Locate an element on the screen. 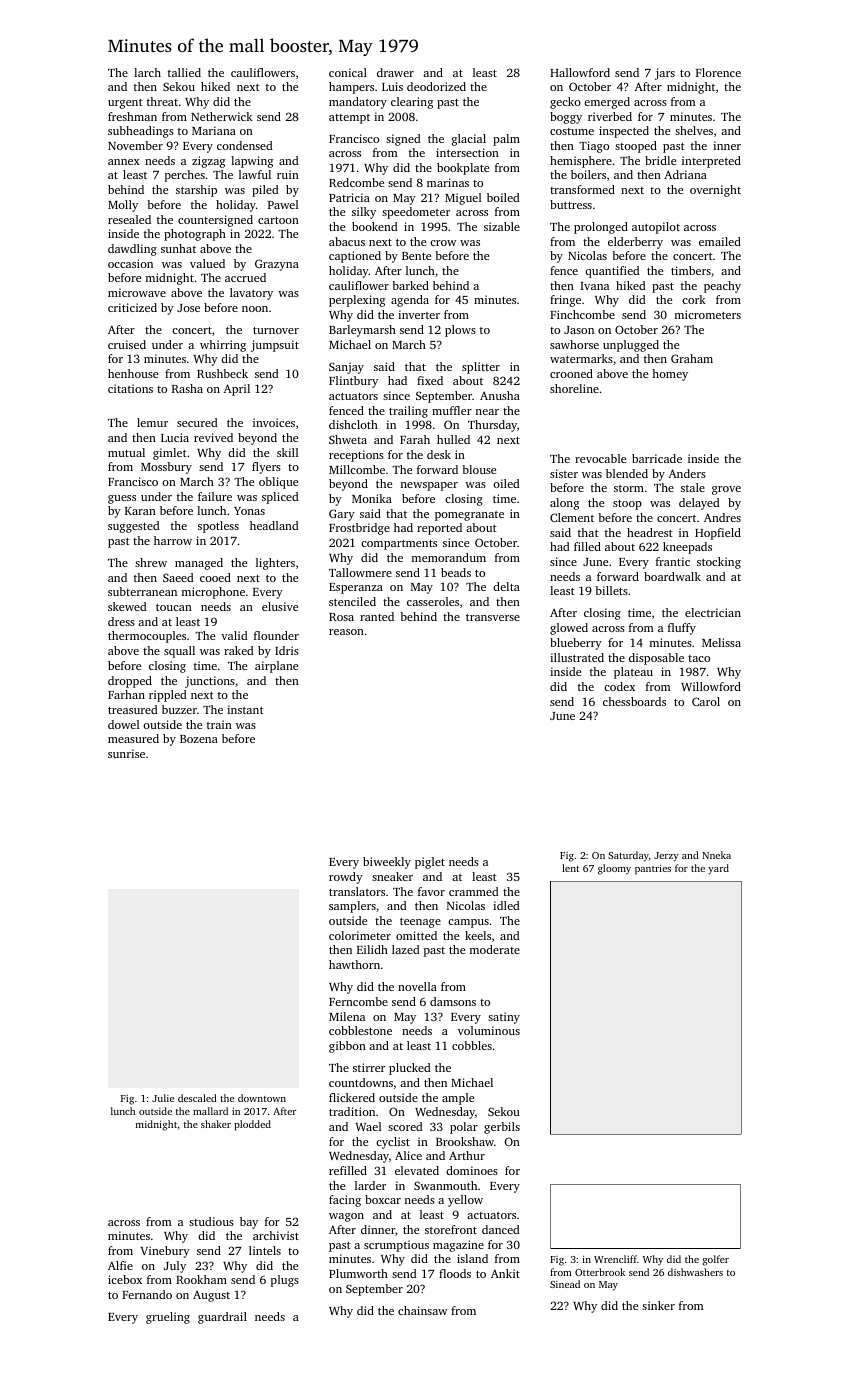 The height and width of the screenshot is (1400, 849). threat is located at coordinates (162, 101).
